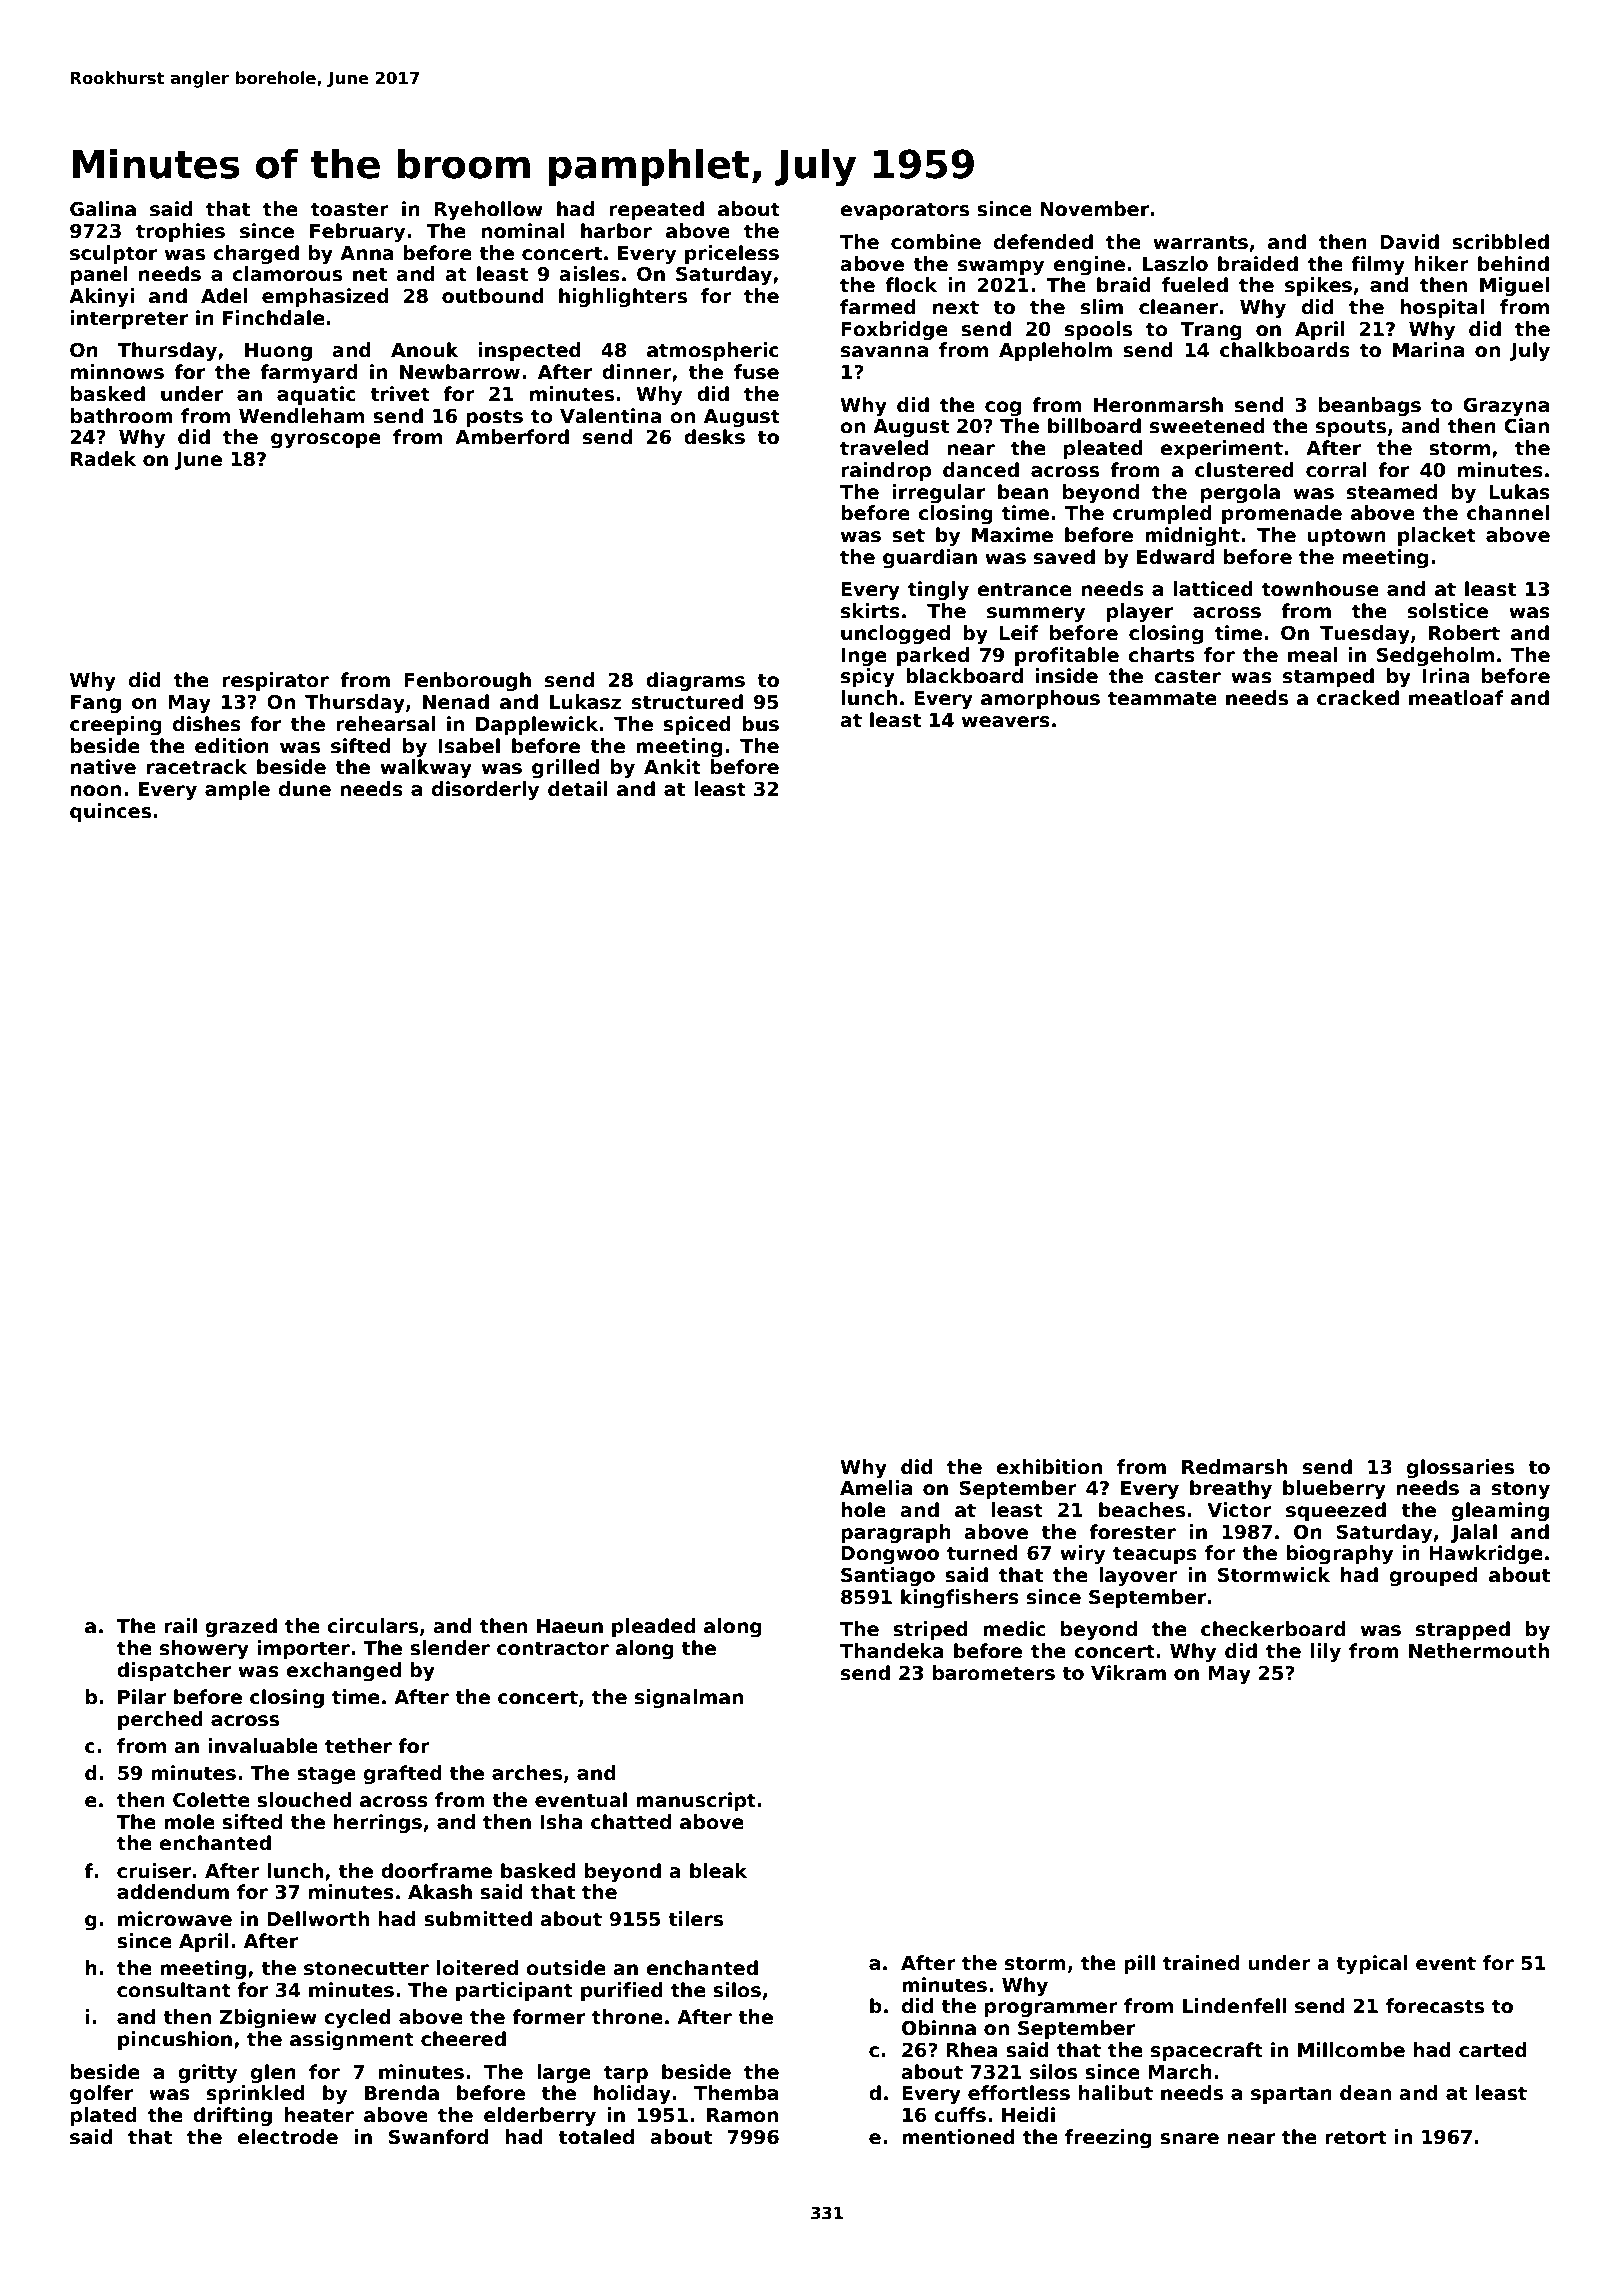 This document has width=1620, height=2292. What do you see at coordinates (154, 1871) in the document?
I see `cruiser` at bounding box center [154, 1871].
